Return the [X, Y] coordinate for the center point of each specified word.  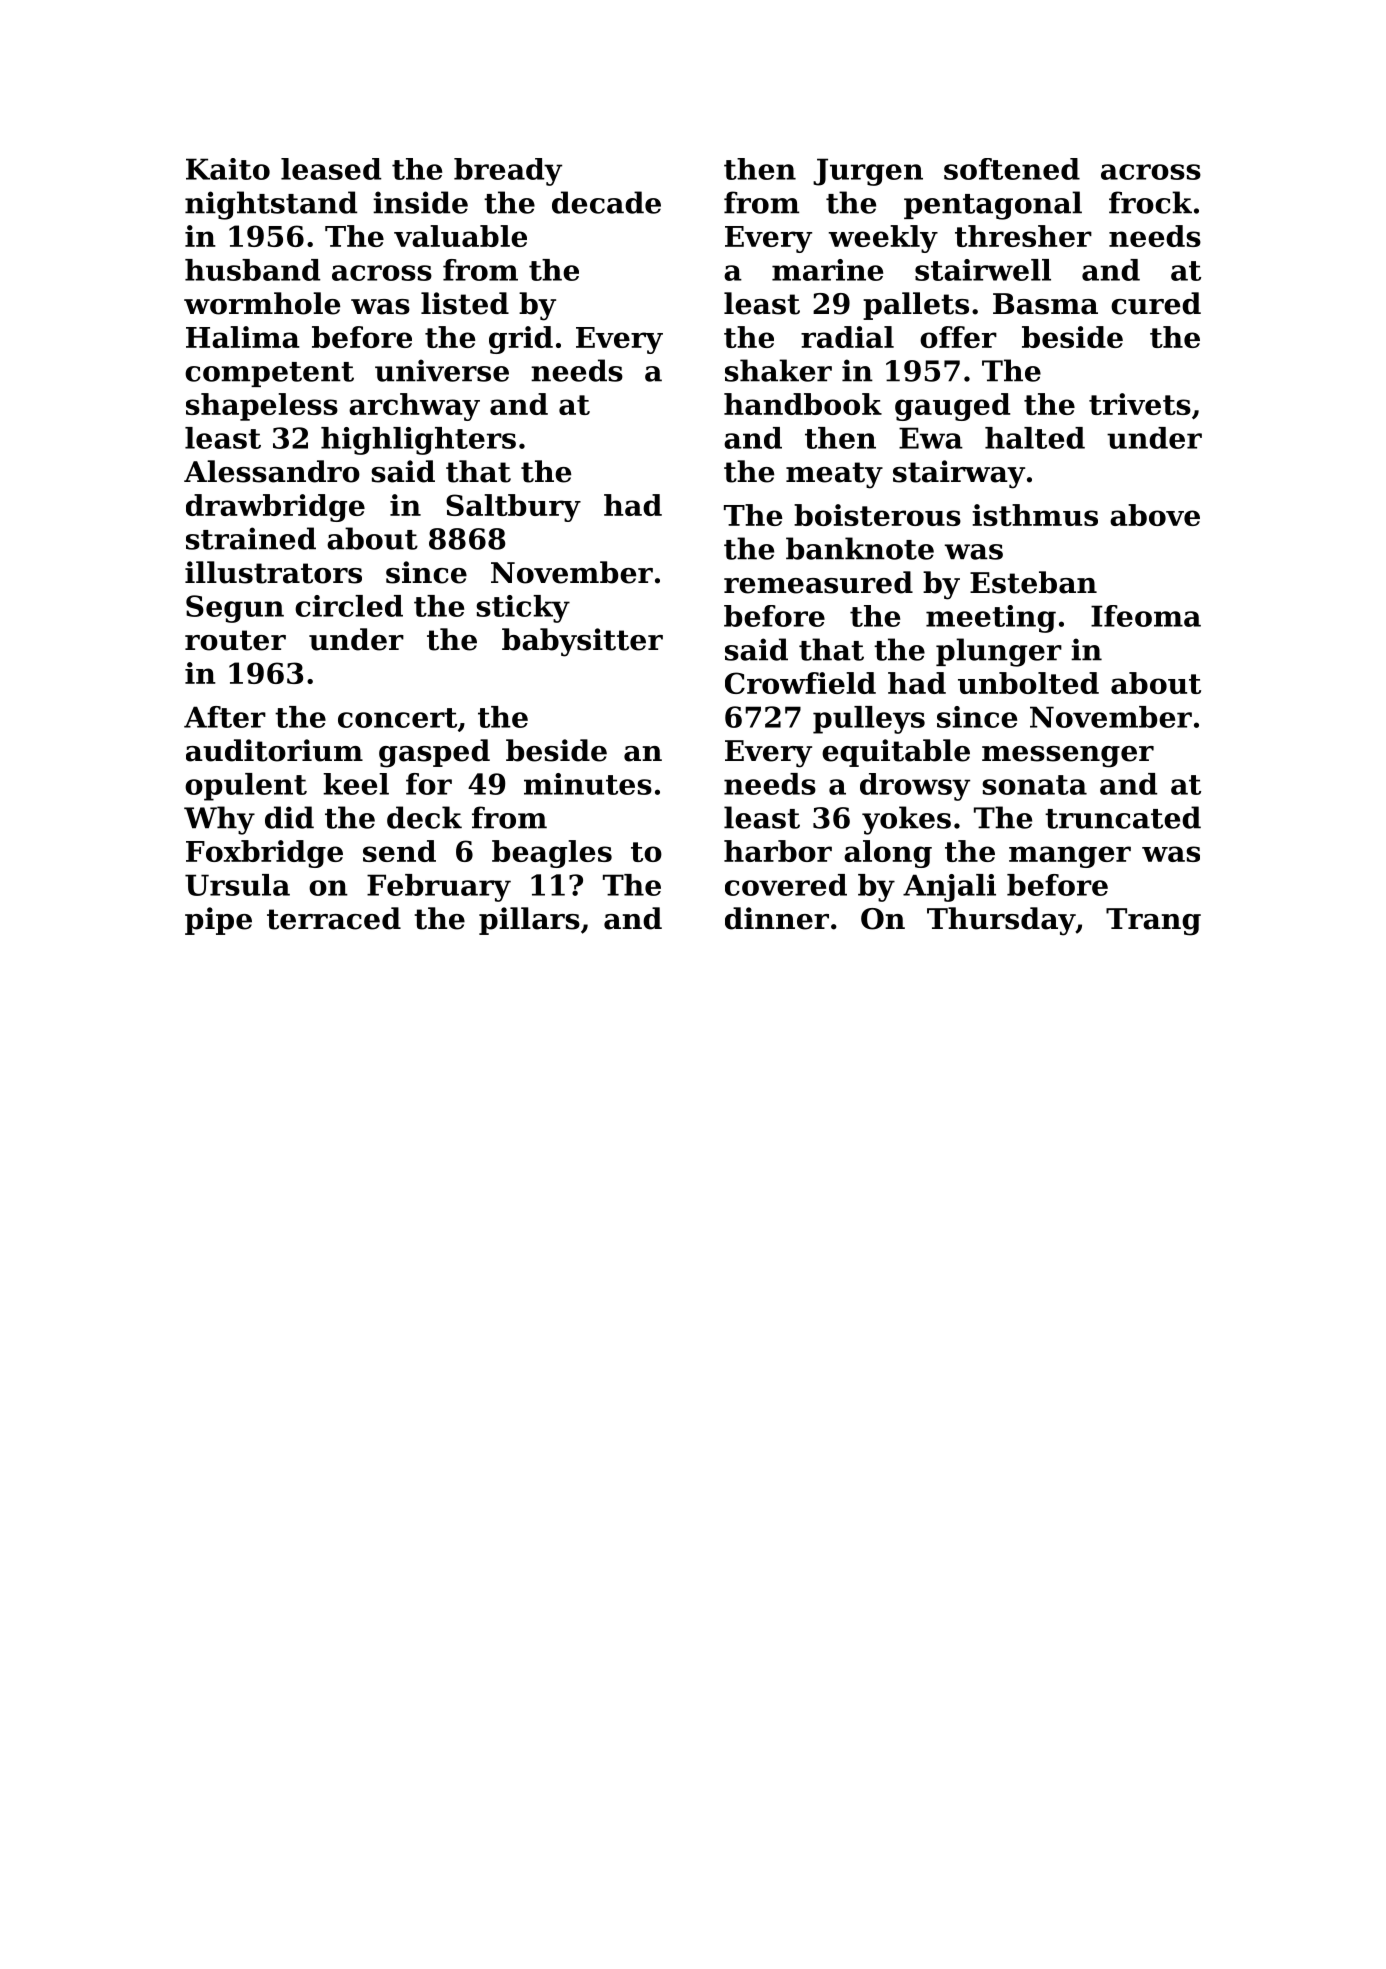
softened [1012, 169]
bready [508, 172]
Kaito [228, 169]
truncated [1123, 817]
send [399, 851]
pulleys [869, 720]
